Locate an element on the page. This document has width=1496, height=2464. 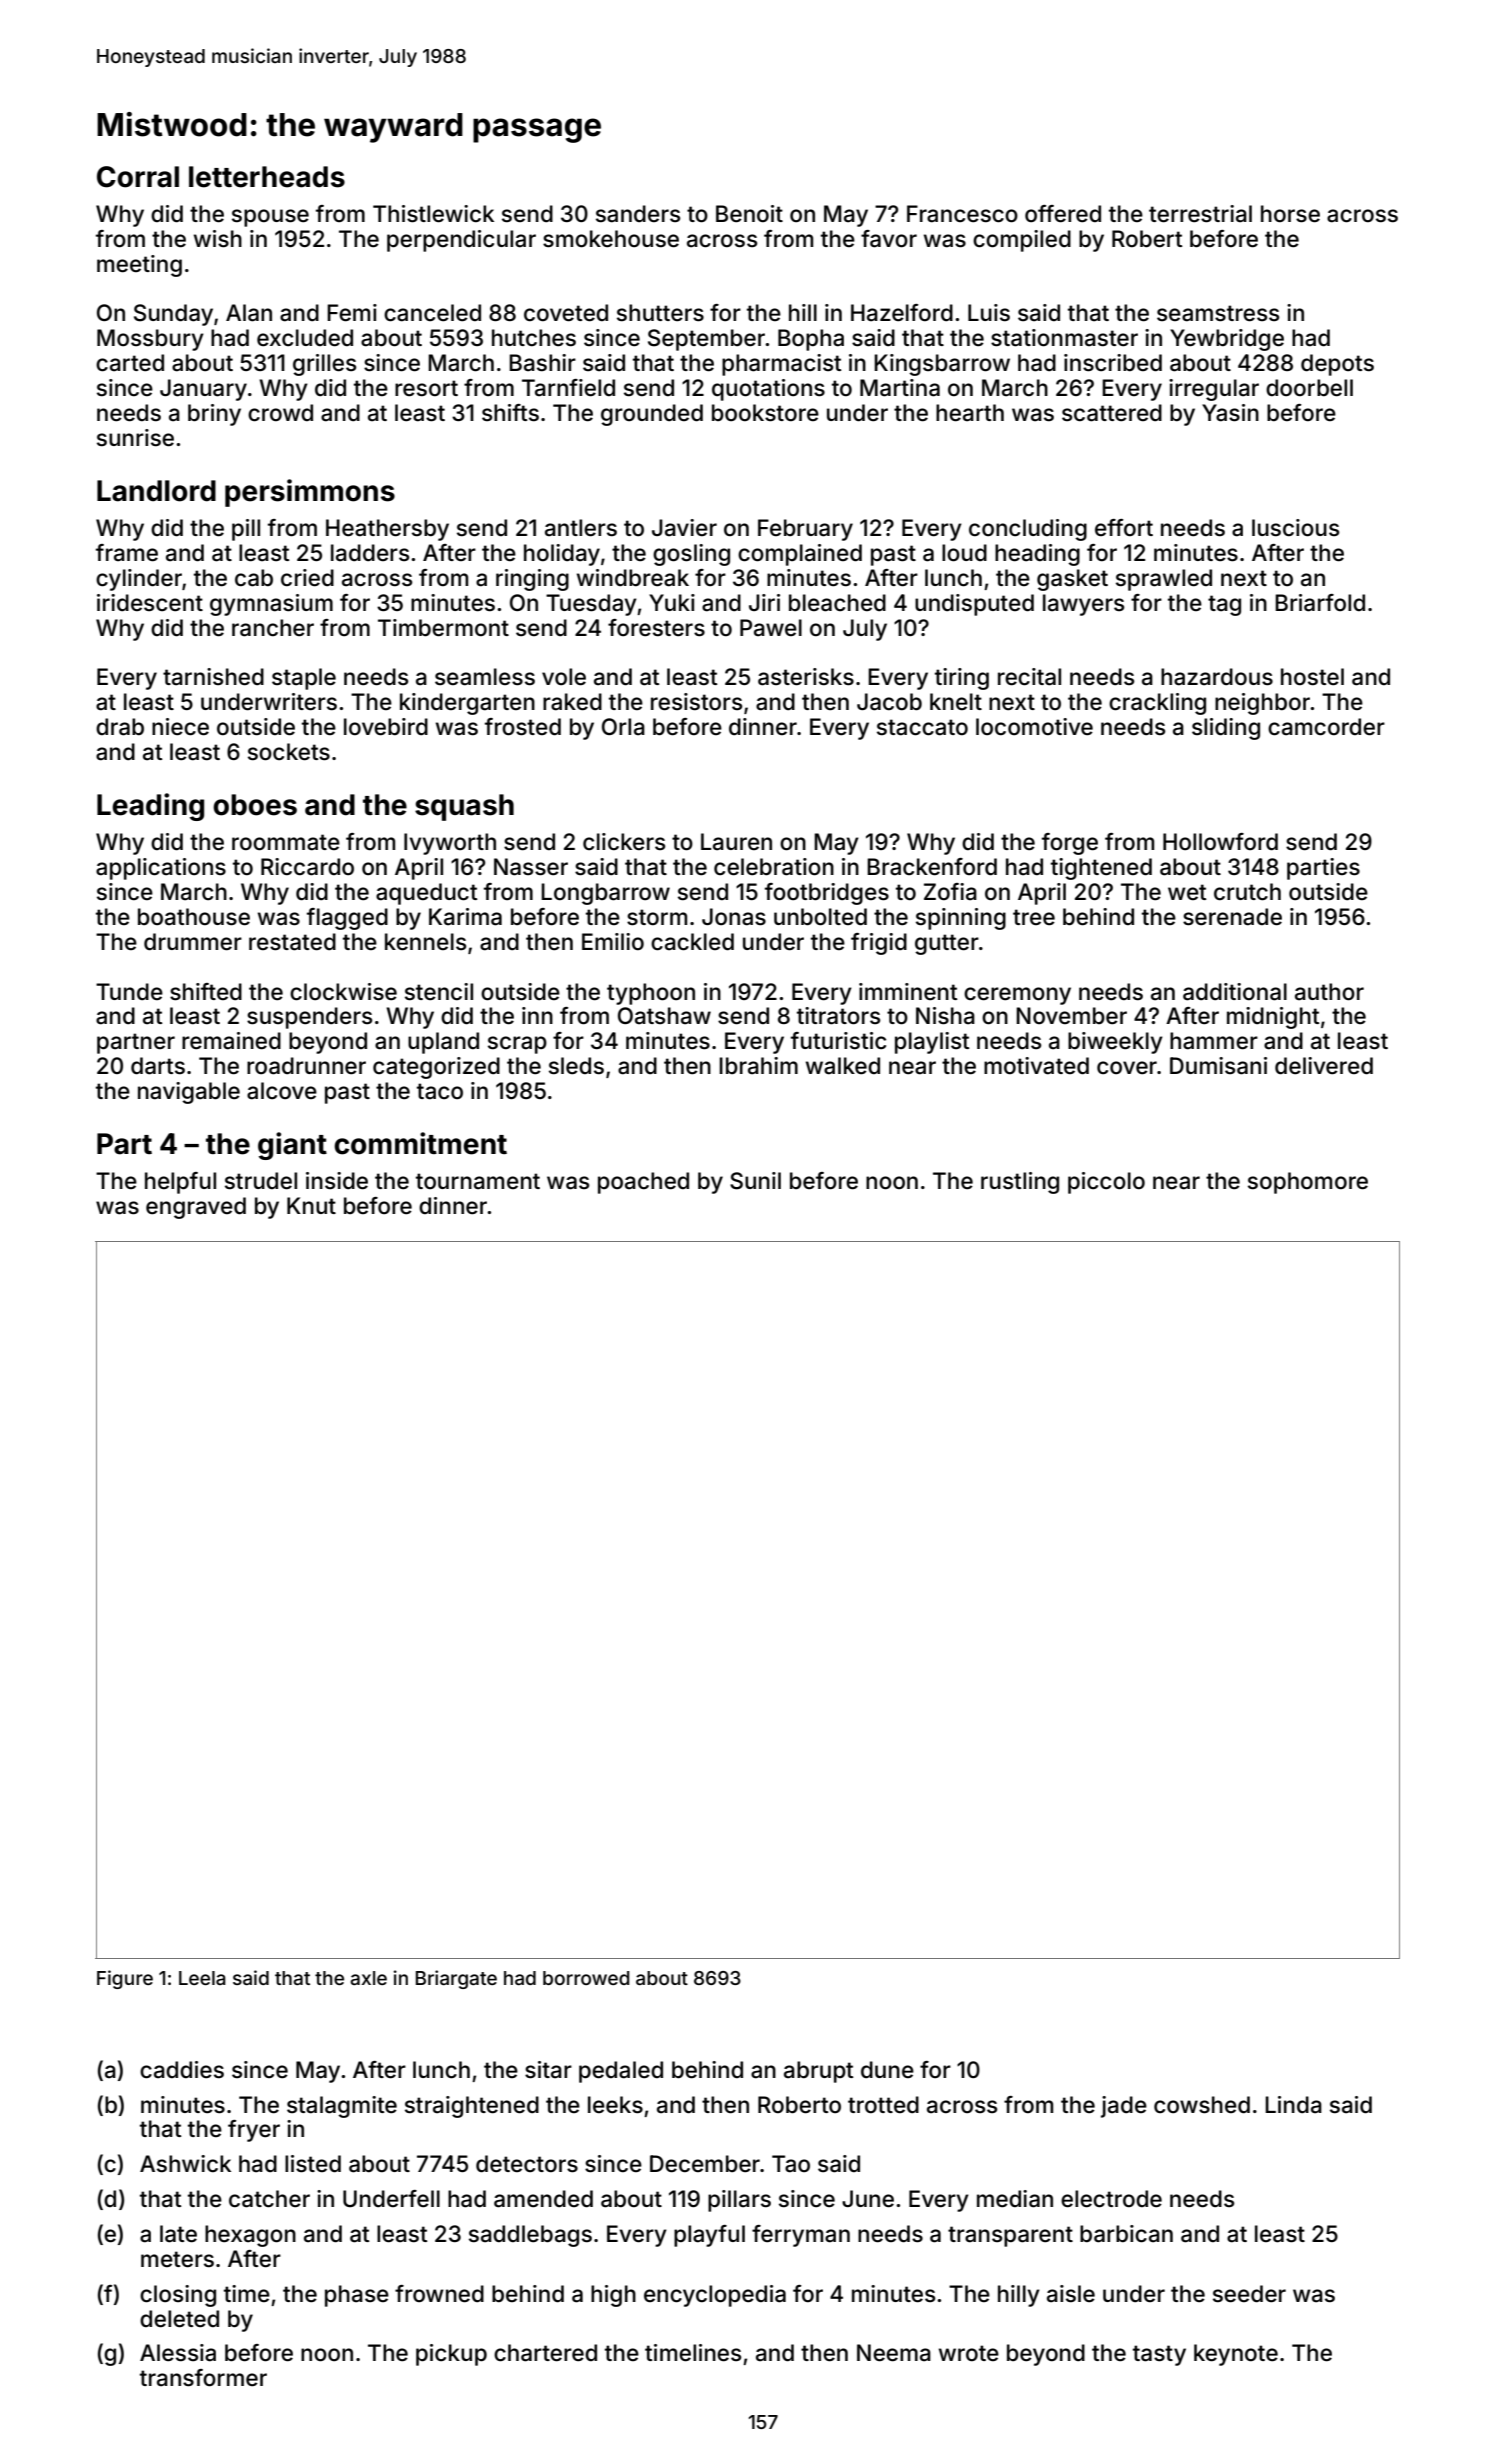
sanders is located at coordinates (638, 214).
